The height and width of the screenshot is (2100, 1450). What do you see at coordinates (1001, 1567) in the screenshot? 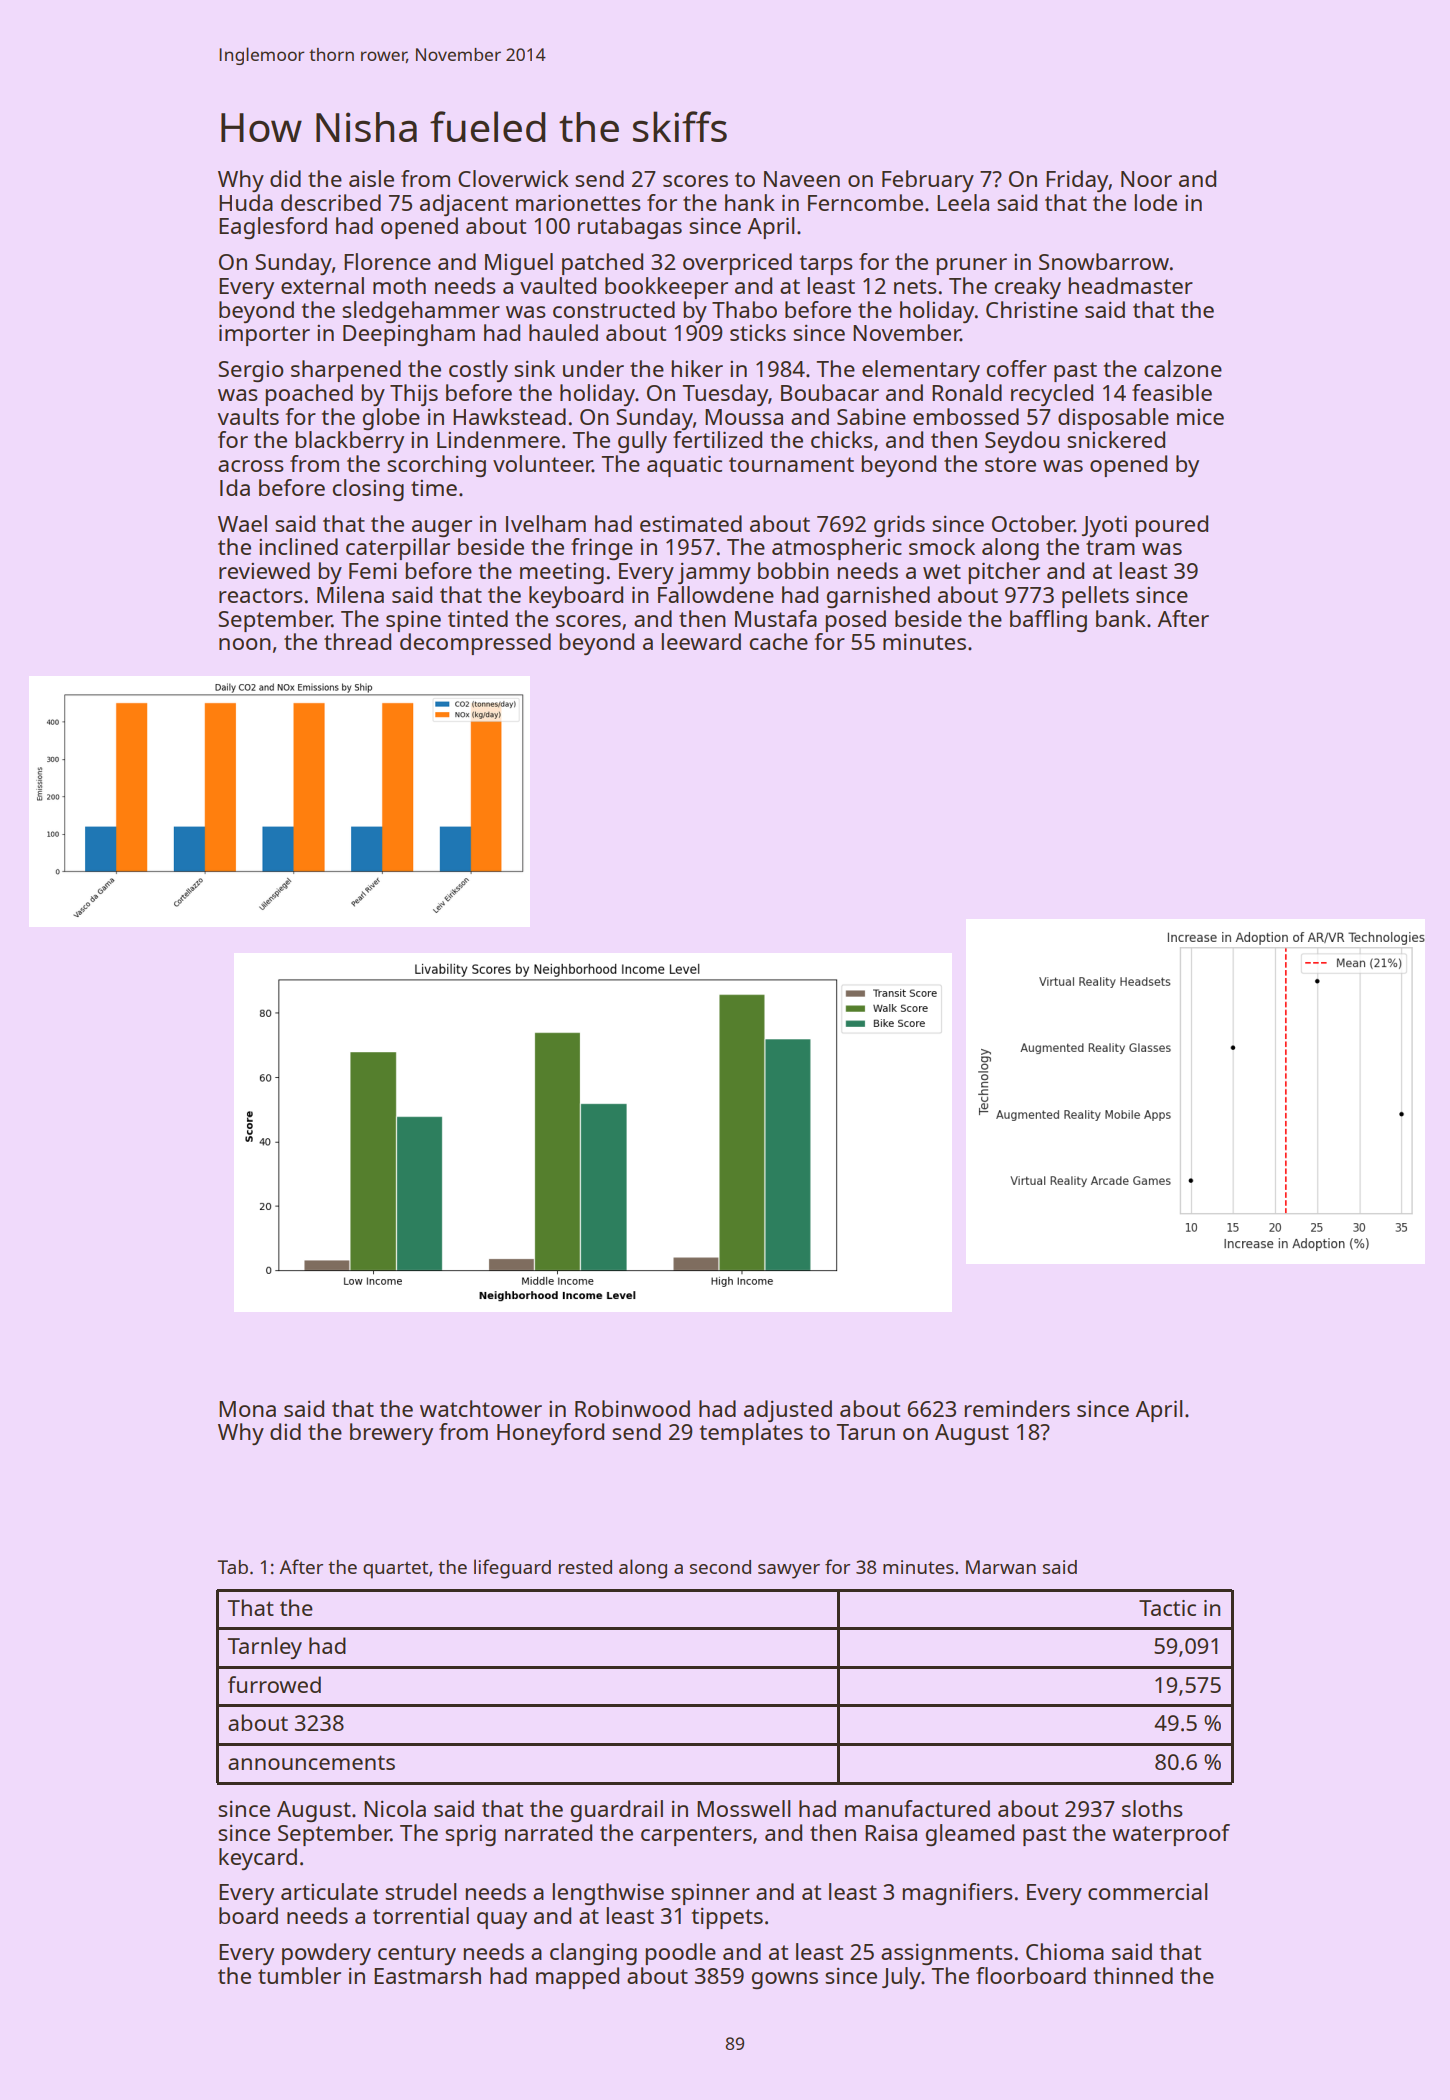
I see `Marwan` at bounding box center [1001, 1567].
